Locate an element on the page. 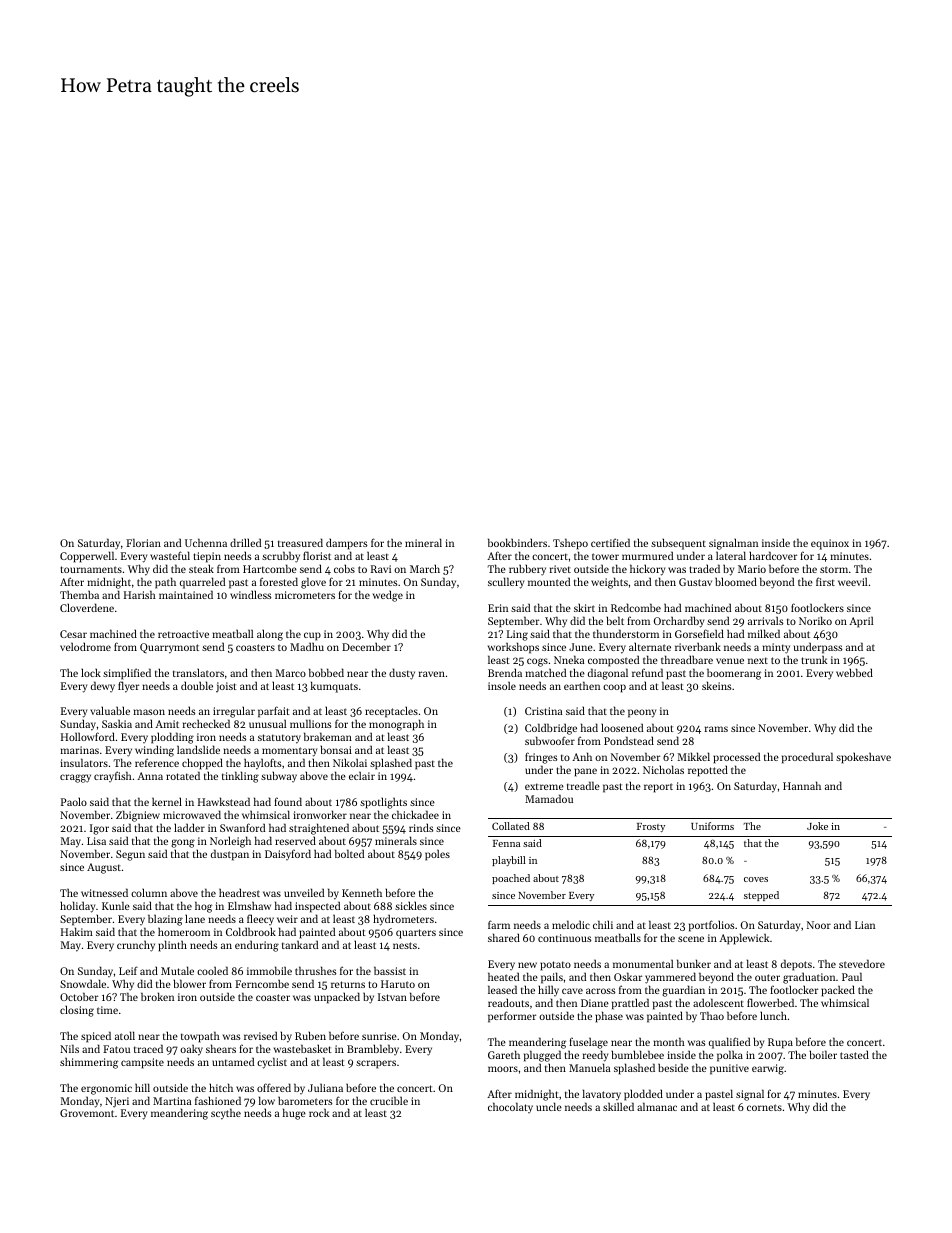 The image size is (952, 1233). Joke is located at coordinates (817, 826).
